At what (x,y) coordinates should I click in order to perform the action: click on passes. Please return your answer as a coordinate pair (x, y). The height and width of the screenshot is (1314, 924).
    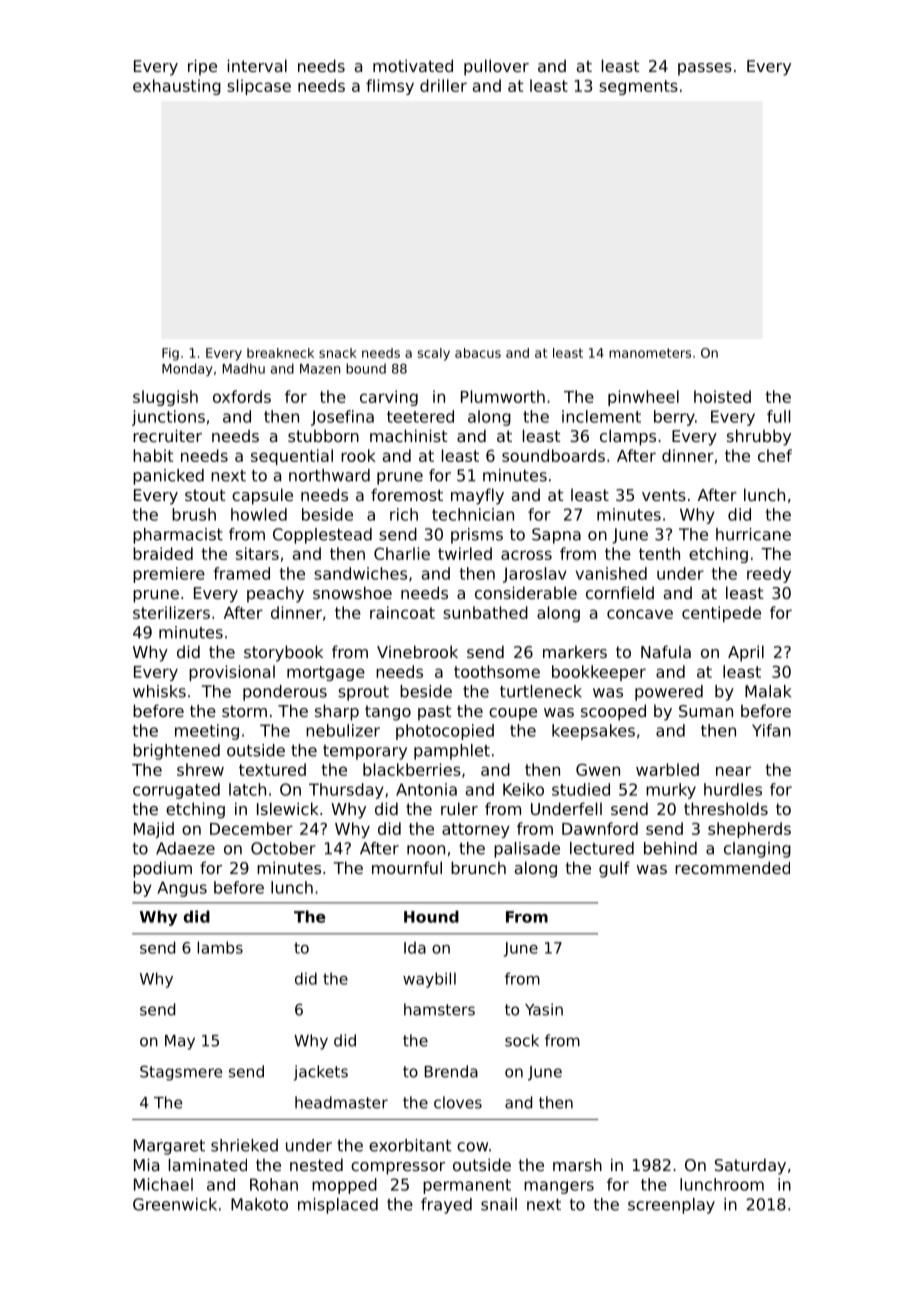
    Looking at the image, I should click on (705, 69).
